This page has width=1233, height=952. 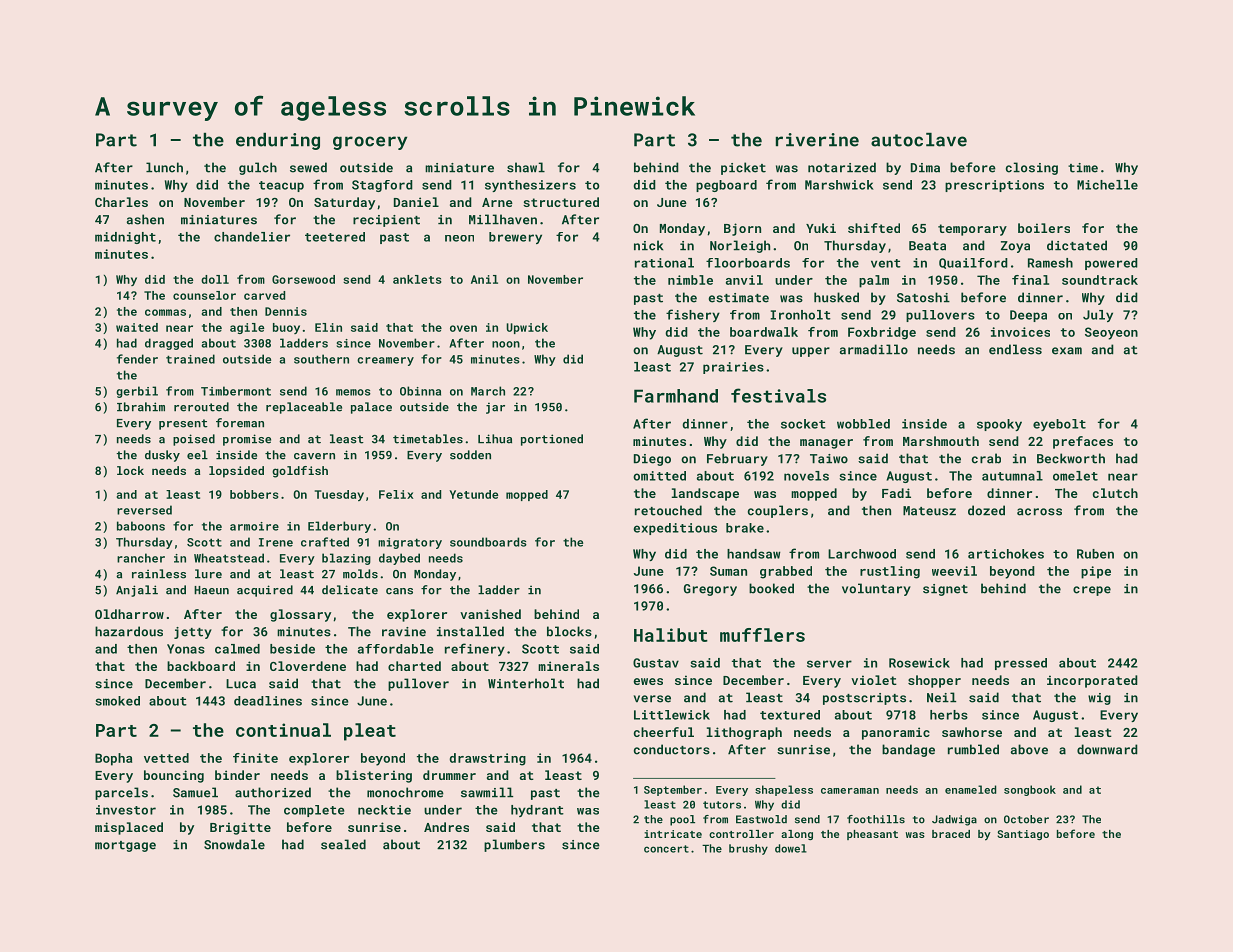 I want to click on plumbers, so click(x=514, y=845).
